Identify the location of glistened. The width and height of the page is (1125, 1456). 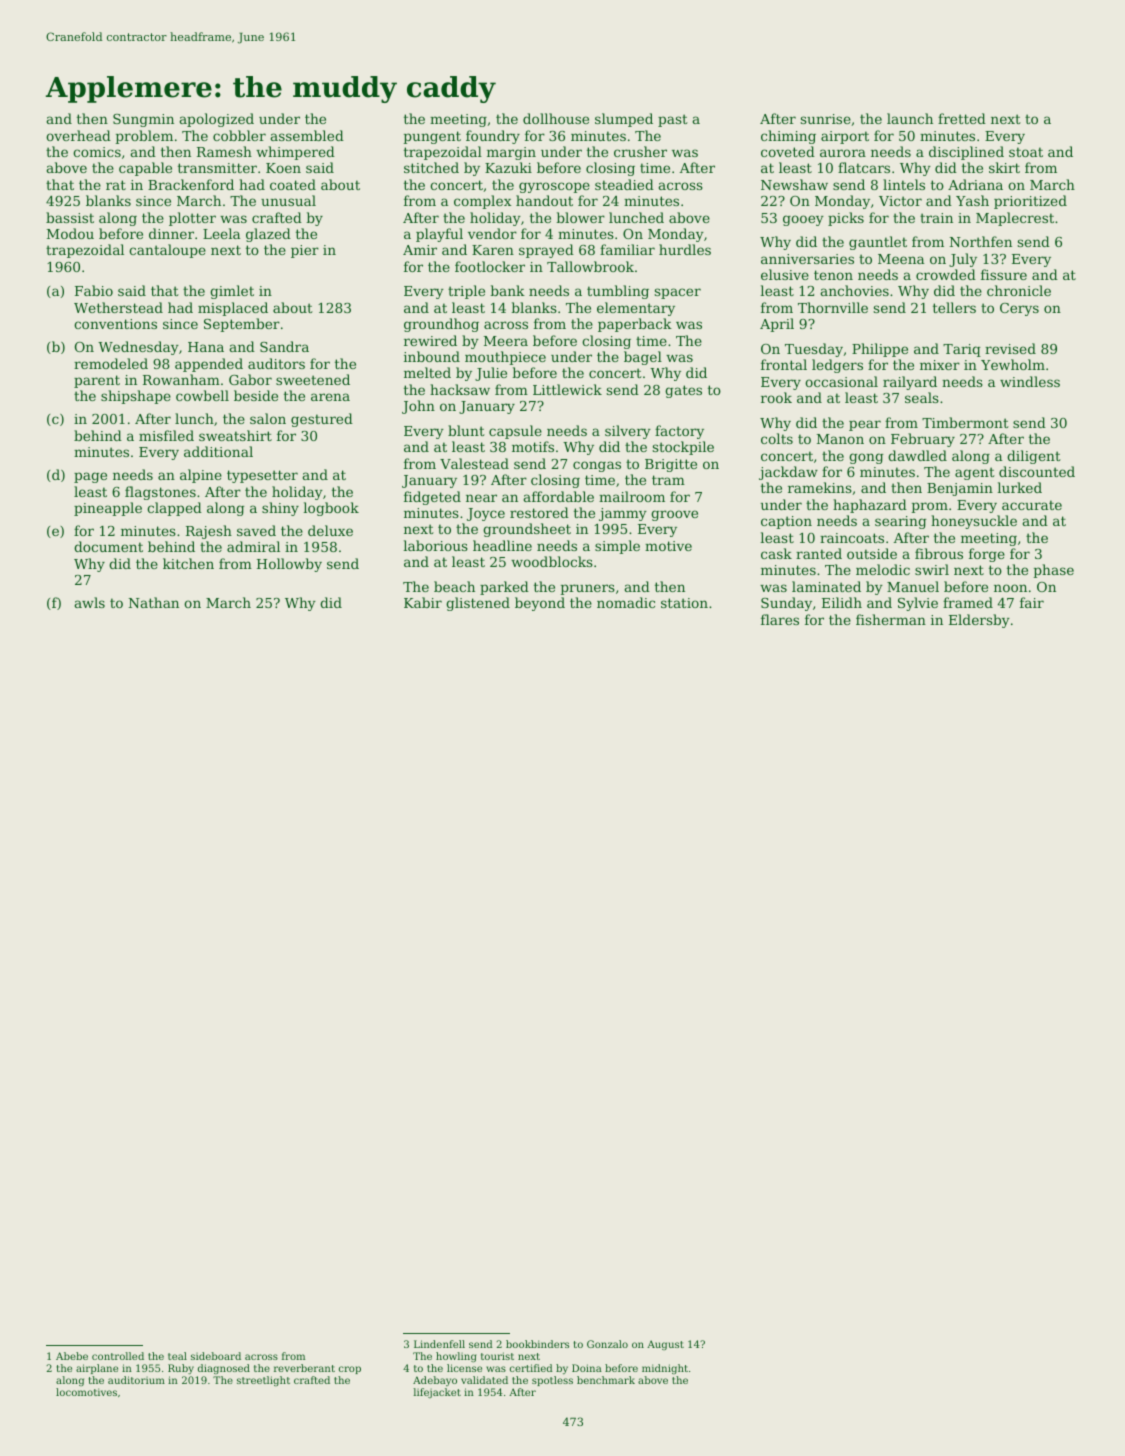
(478, 604).
